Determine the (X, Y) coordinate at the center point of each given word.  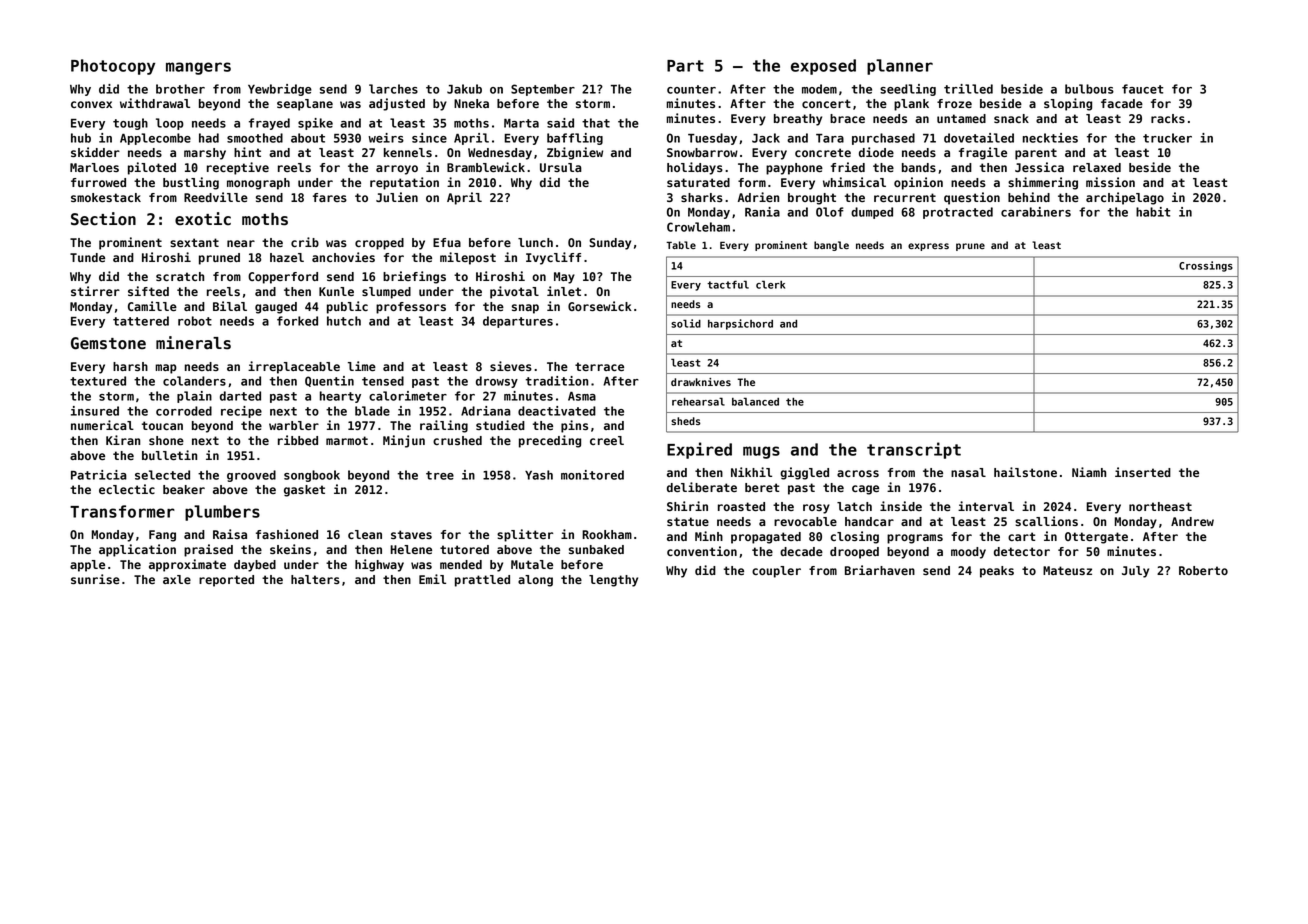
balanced (755, 401)
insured (95, 411)
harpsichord (740, 324)
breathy (798, 120)
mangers (198, 68)
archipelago (1125, 198)
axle (177, 579)
